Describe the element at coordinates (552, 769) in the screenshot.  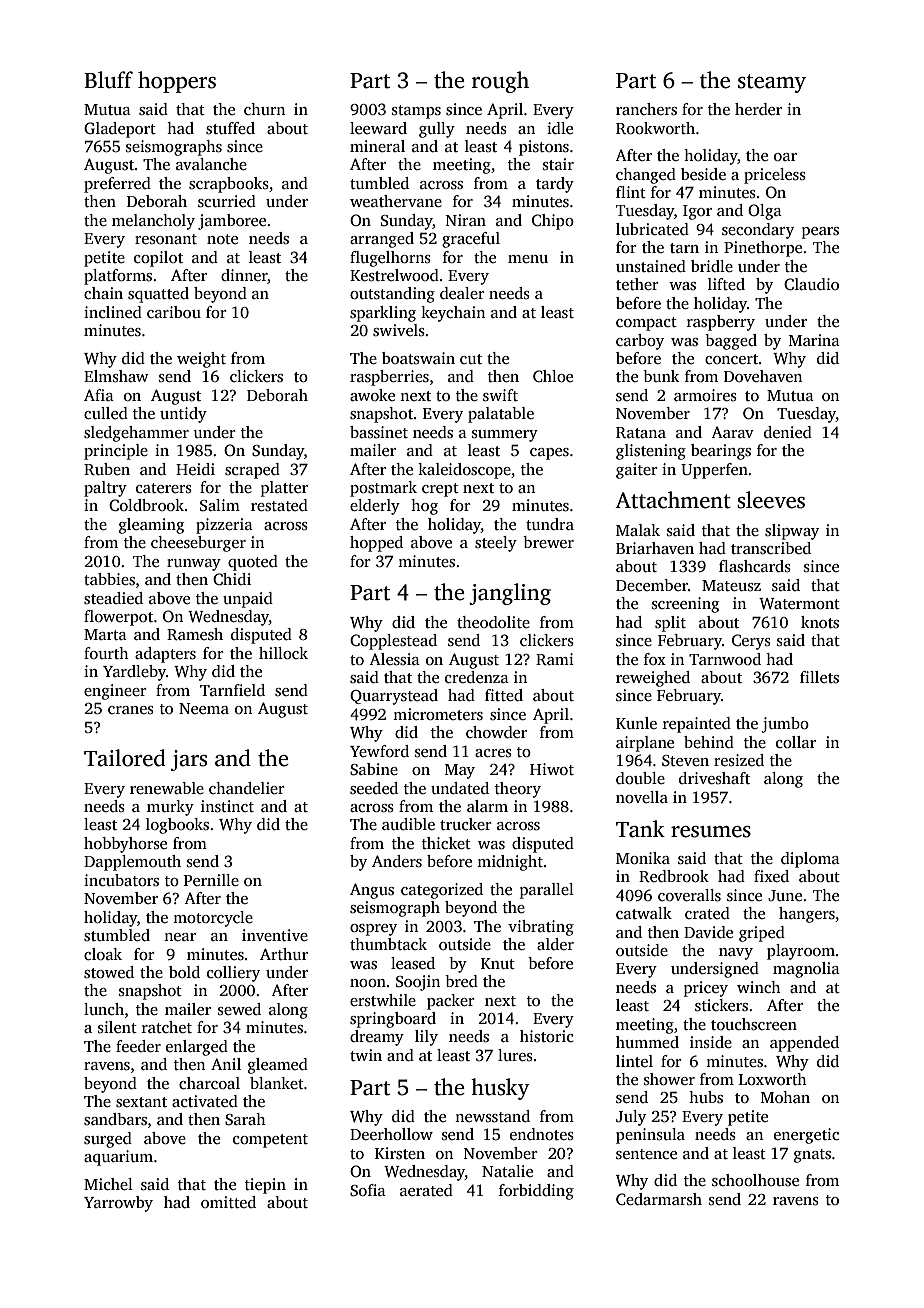
I see `Hiwot` at that location.
